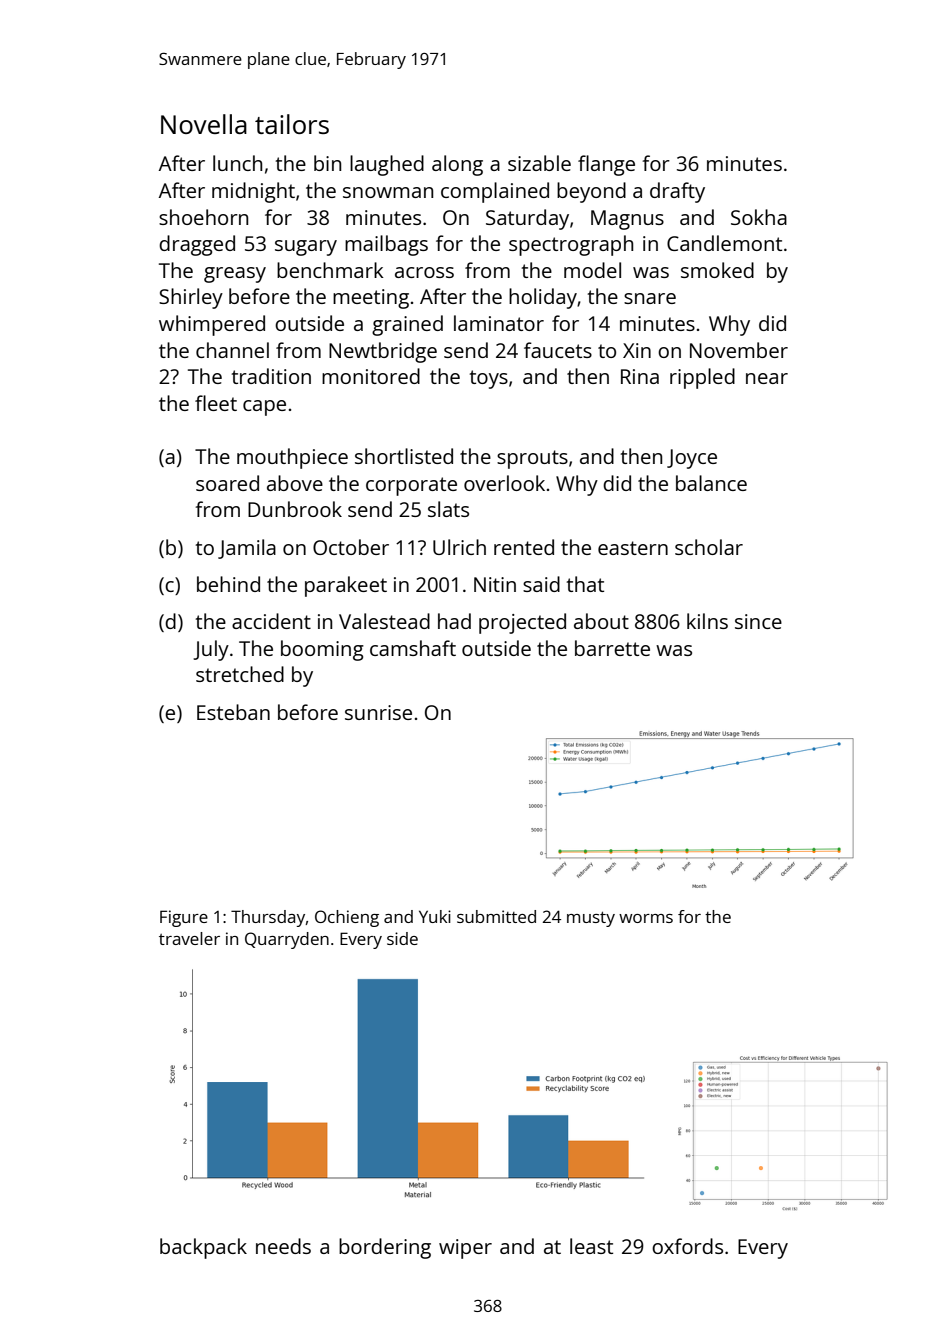  What do you see at coordinates (228, 584) in the screenshot?
I see `behind` at bounding box center [228, 584].
